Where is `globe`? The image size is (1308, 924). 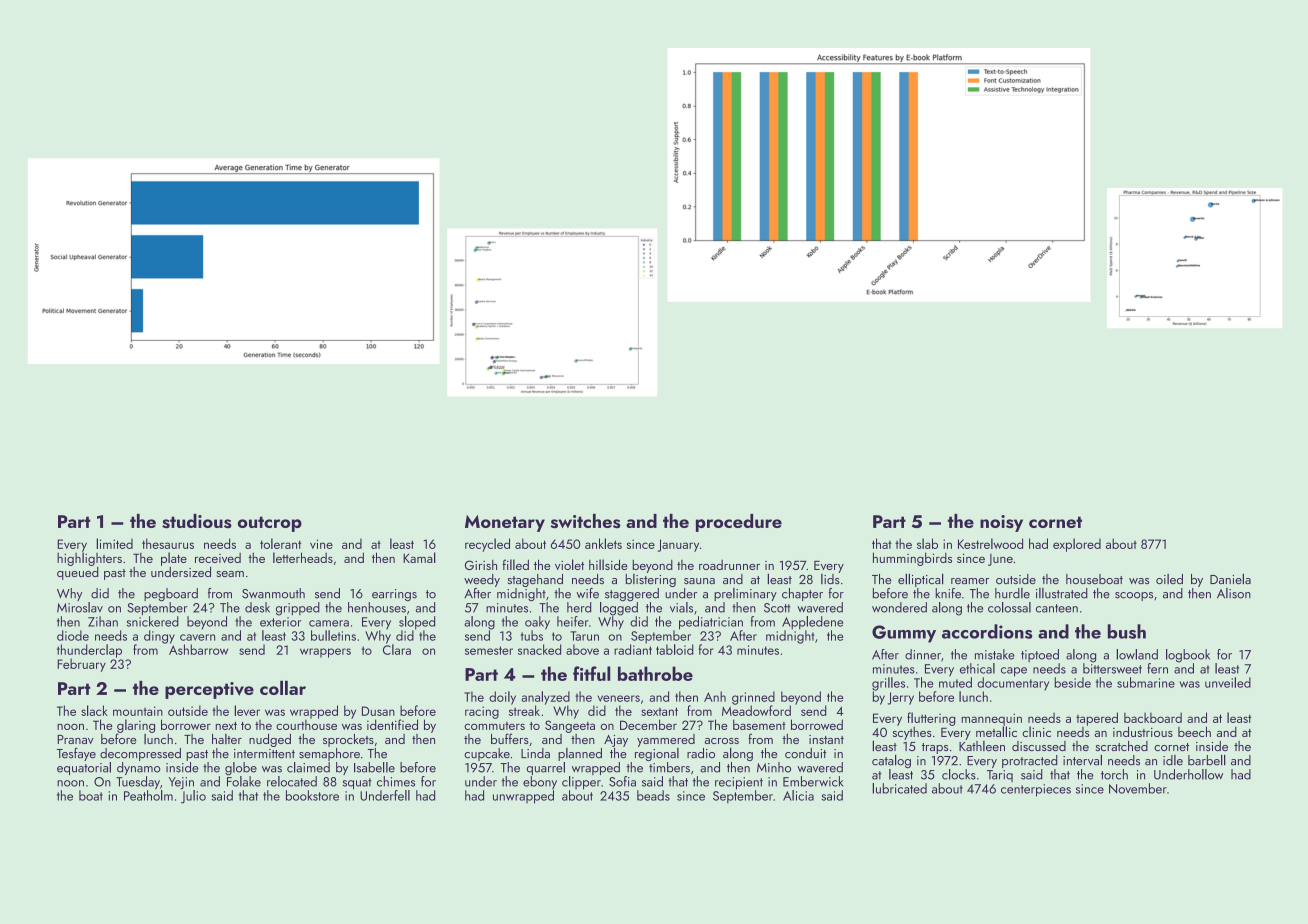 globe is located at coordinates (241, 769).
